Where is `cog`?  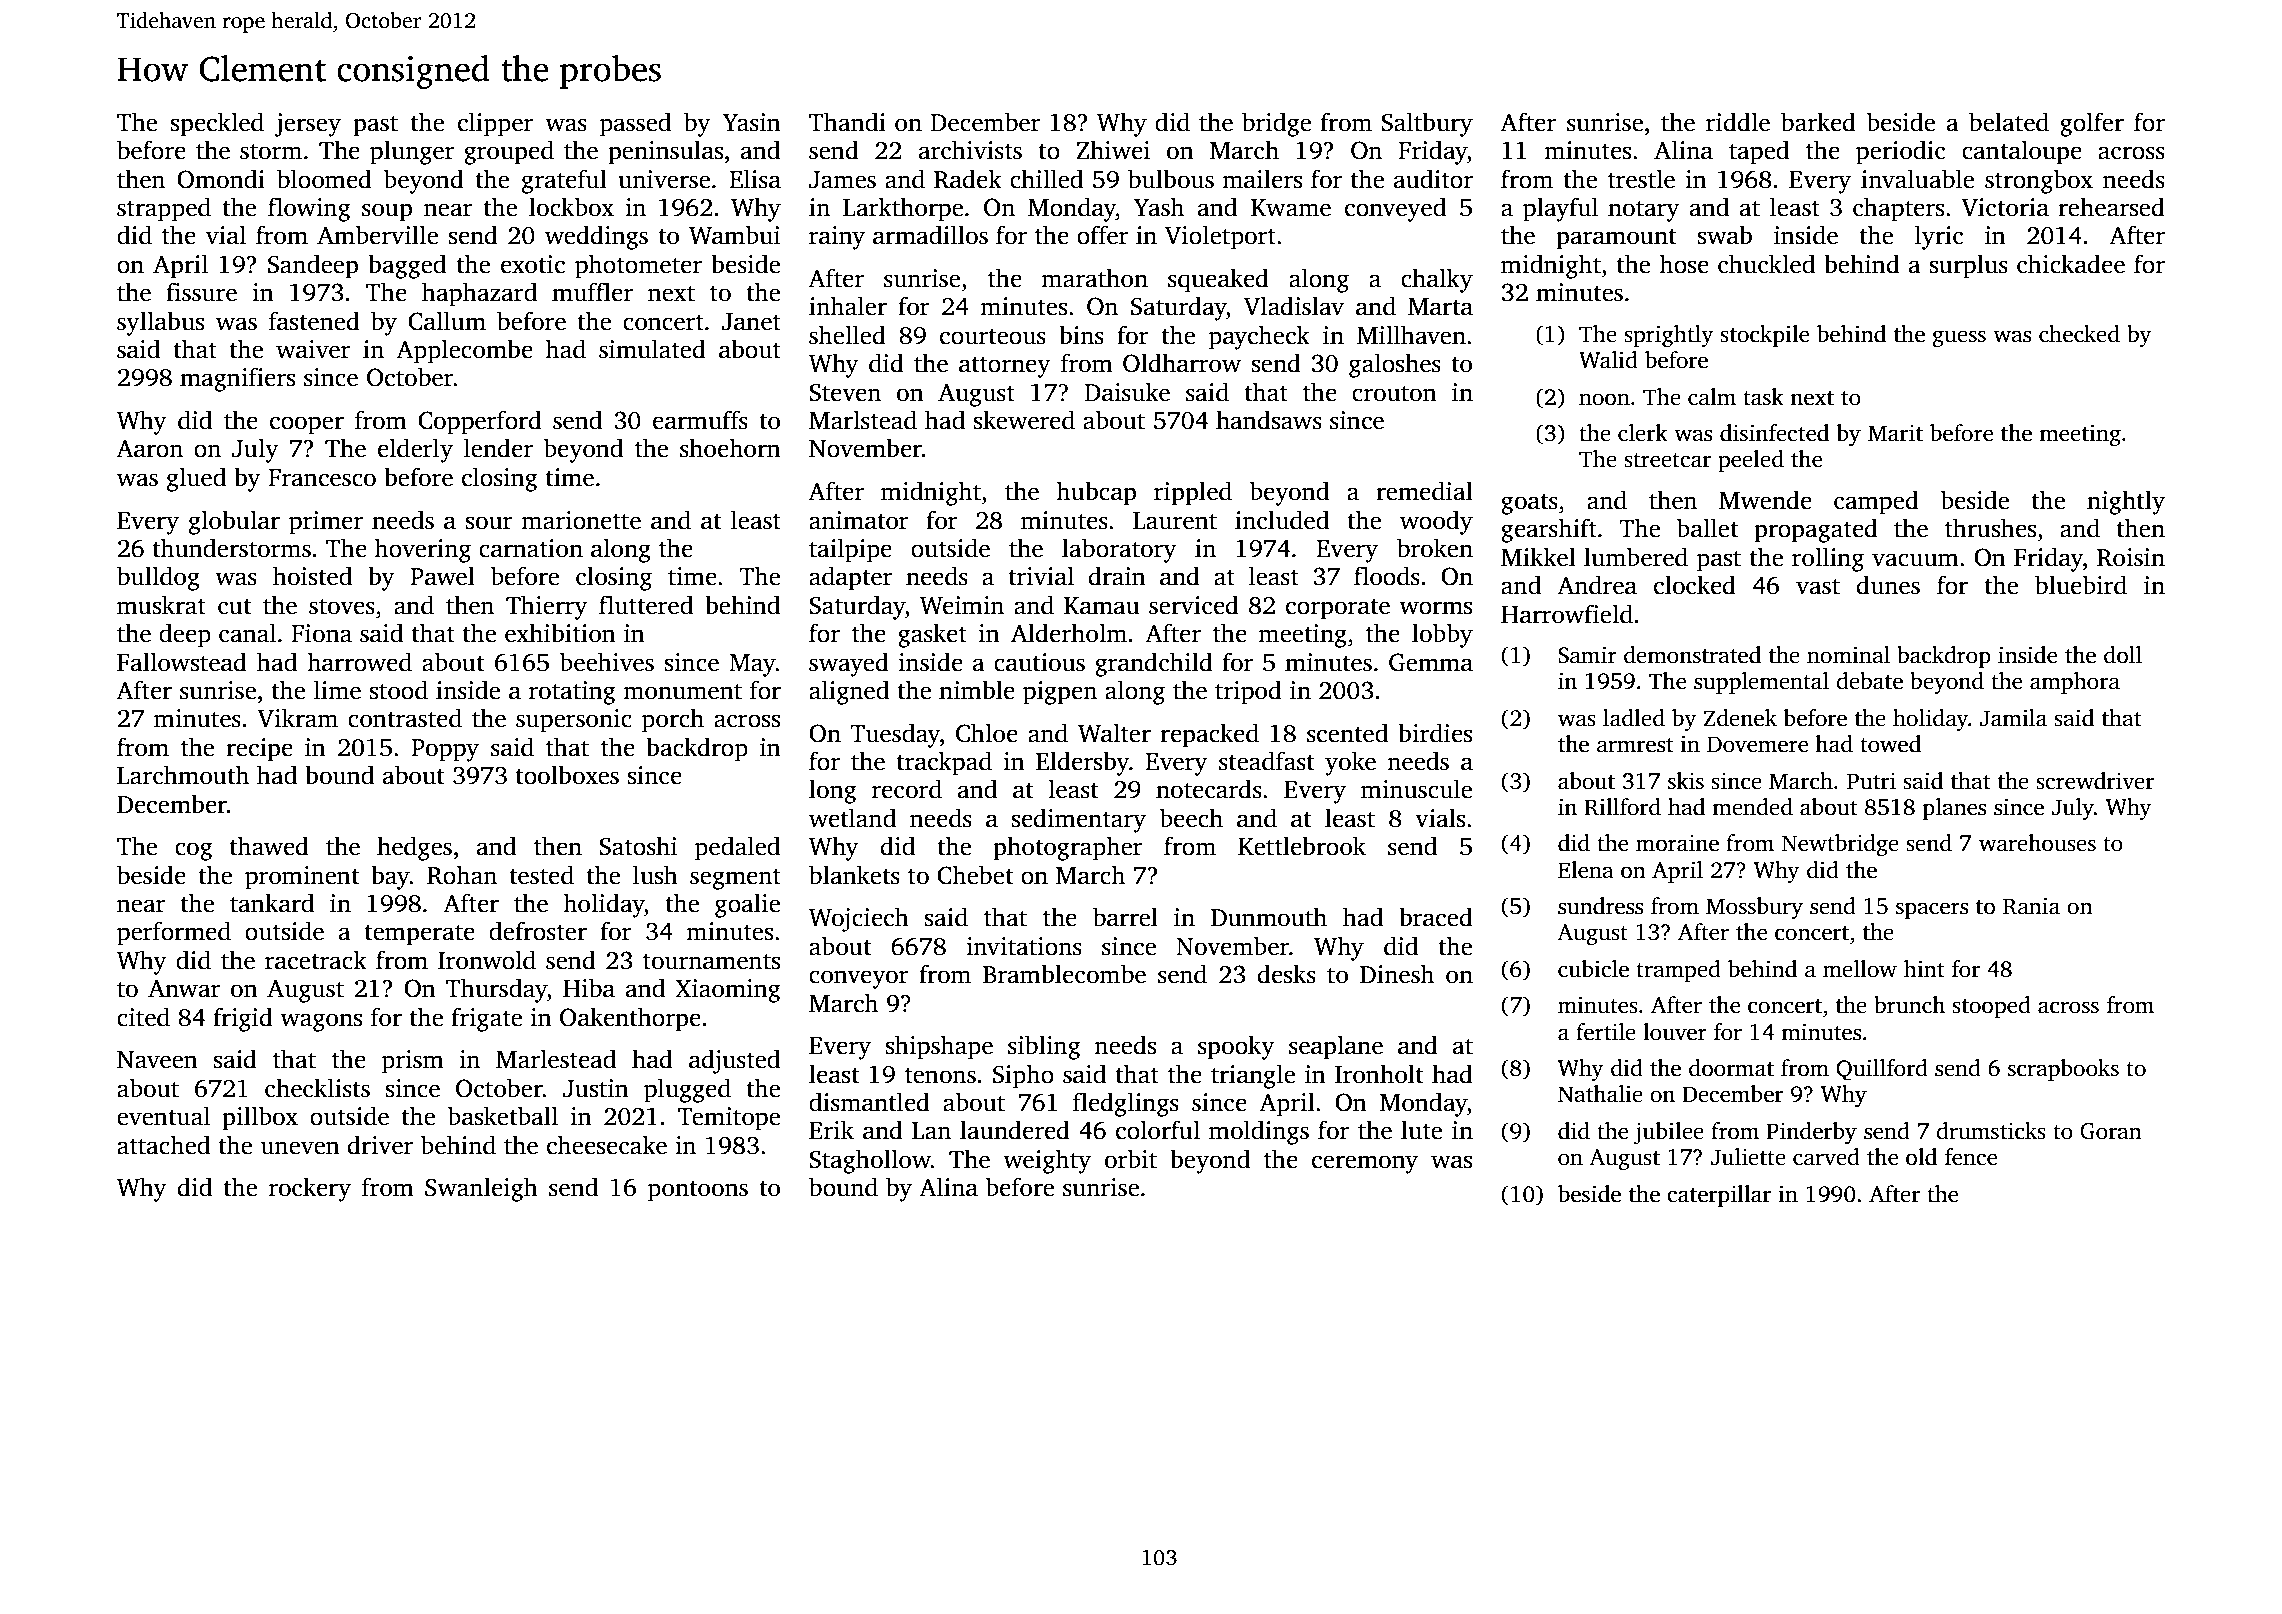
cog is located at coordinates (194, 851).
